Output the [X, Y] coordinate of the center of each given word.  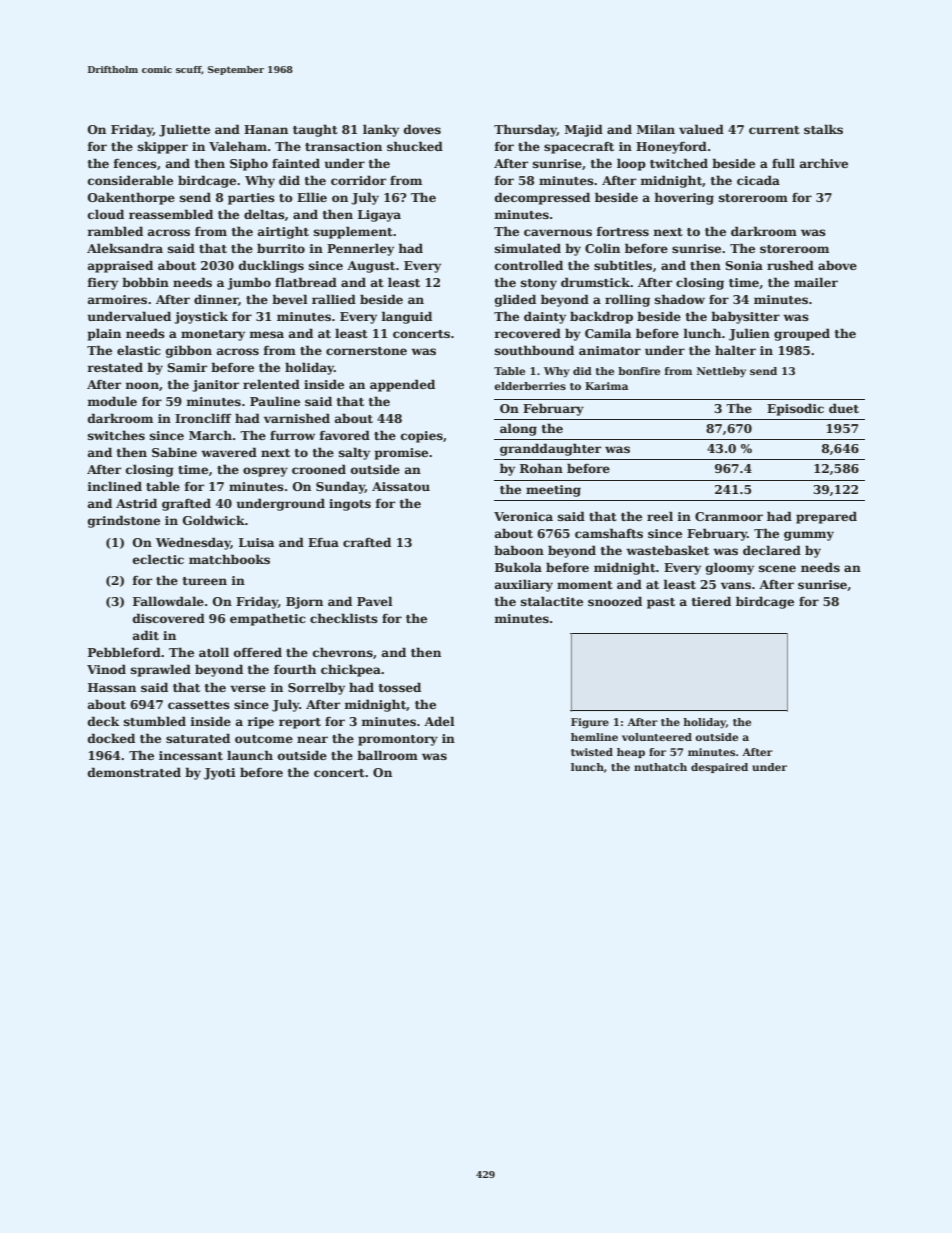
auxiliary [524, 585]
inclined [115, 486]
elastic [139, 350]
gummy [809, 536]
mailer [816, 282]
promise [401, 454]
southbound [534, 350]
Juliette [184, 130]
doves [422, 129]
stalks [823, 129]
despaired [719, 768]
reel [660, 516]
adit [146, 635]
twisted [592, 752]
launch [250, 755]
